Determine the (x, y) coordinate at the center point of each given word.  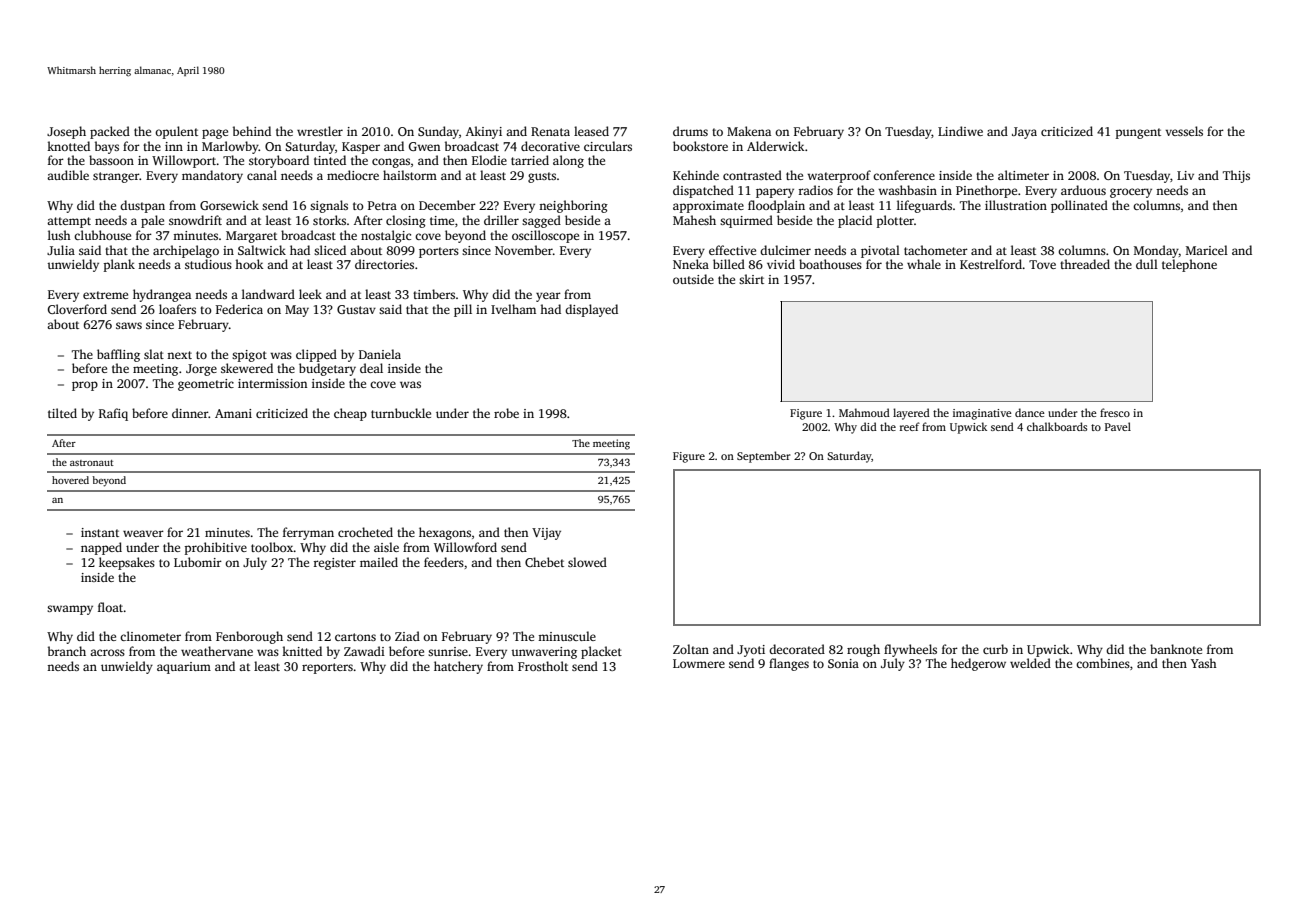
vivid (781, 264)
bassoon (111, 160)
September (764, 457)
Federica (239, 309)
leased (591, 131)
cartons (355, 637)
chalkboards (1057, 426)
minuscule (567, 636)
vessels (1184, 131)
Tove (1042, 264)
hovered (70, 480)
